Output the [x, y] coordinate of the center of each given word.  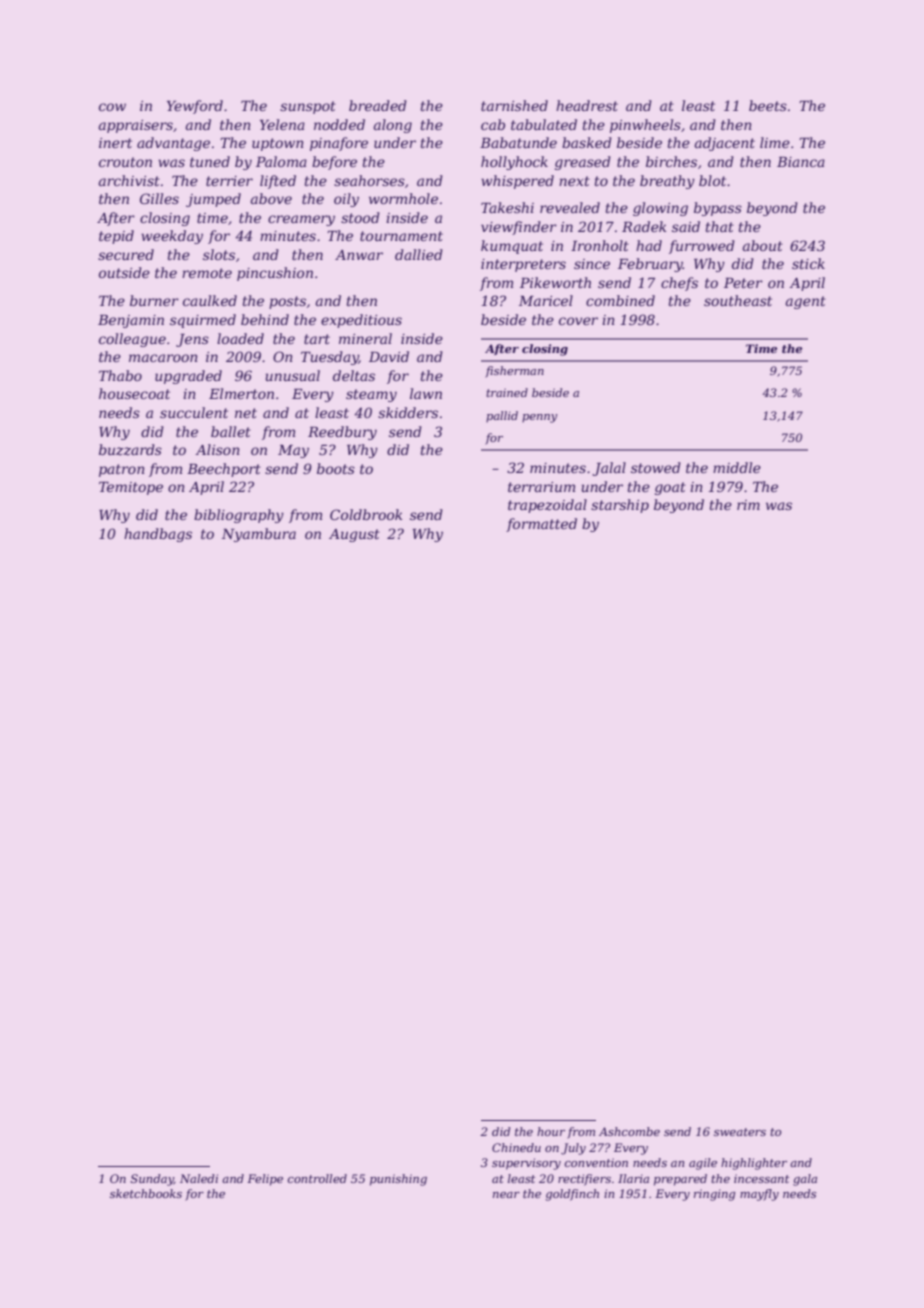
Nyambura [259, 535]
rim [748, 505]
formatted [541, 525]
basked [587, 142]
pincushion [275, 274]
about [763, 245]
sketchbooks [146, 1193]
